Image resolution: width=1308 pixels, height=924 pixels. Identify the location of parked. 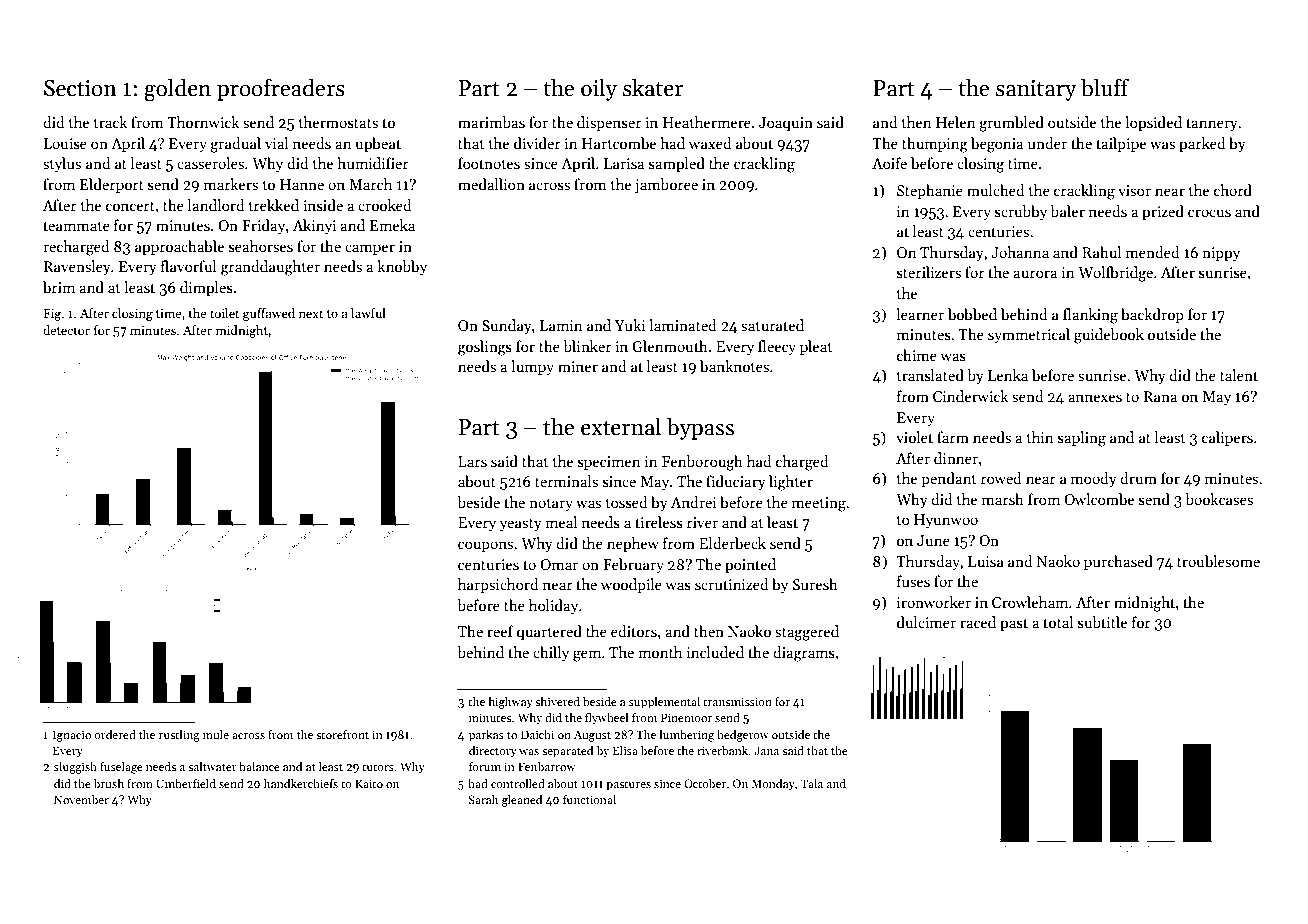
(1202, 144).
